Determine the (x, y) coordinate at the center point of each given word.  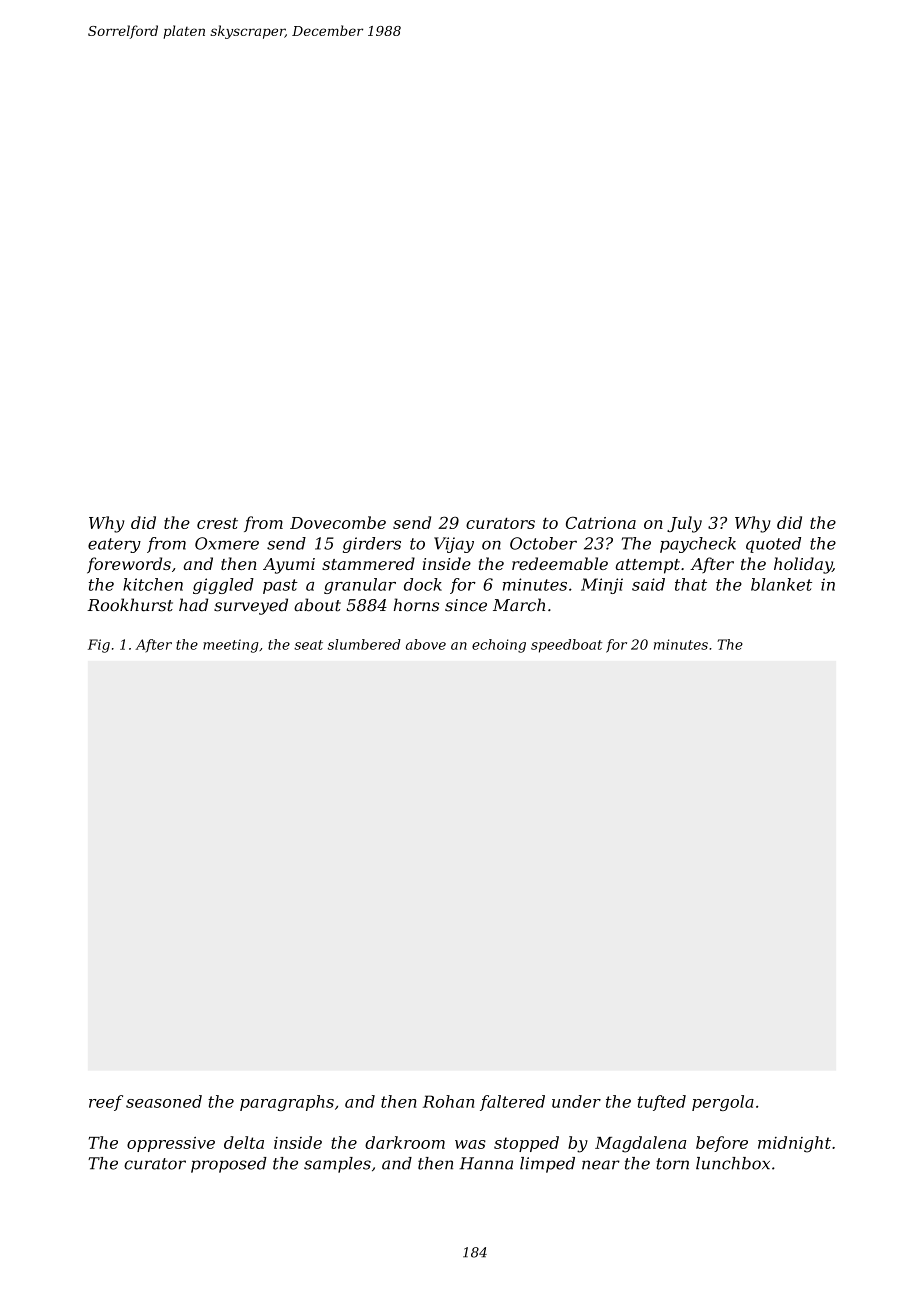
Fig (99, 646)
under (576, 1101)
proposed (229, 1165)
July (684, 524)
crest (217, 523)
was (470, 1144)
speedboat (566, 646)
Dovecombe (338, 522)
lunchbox (733, 1163)
